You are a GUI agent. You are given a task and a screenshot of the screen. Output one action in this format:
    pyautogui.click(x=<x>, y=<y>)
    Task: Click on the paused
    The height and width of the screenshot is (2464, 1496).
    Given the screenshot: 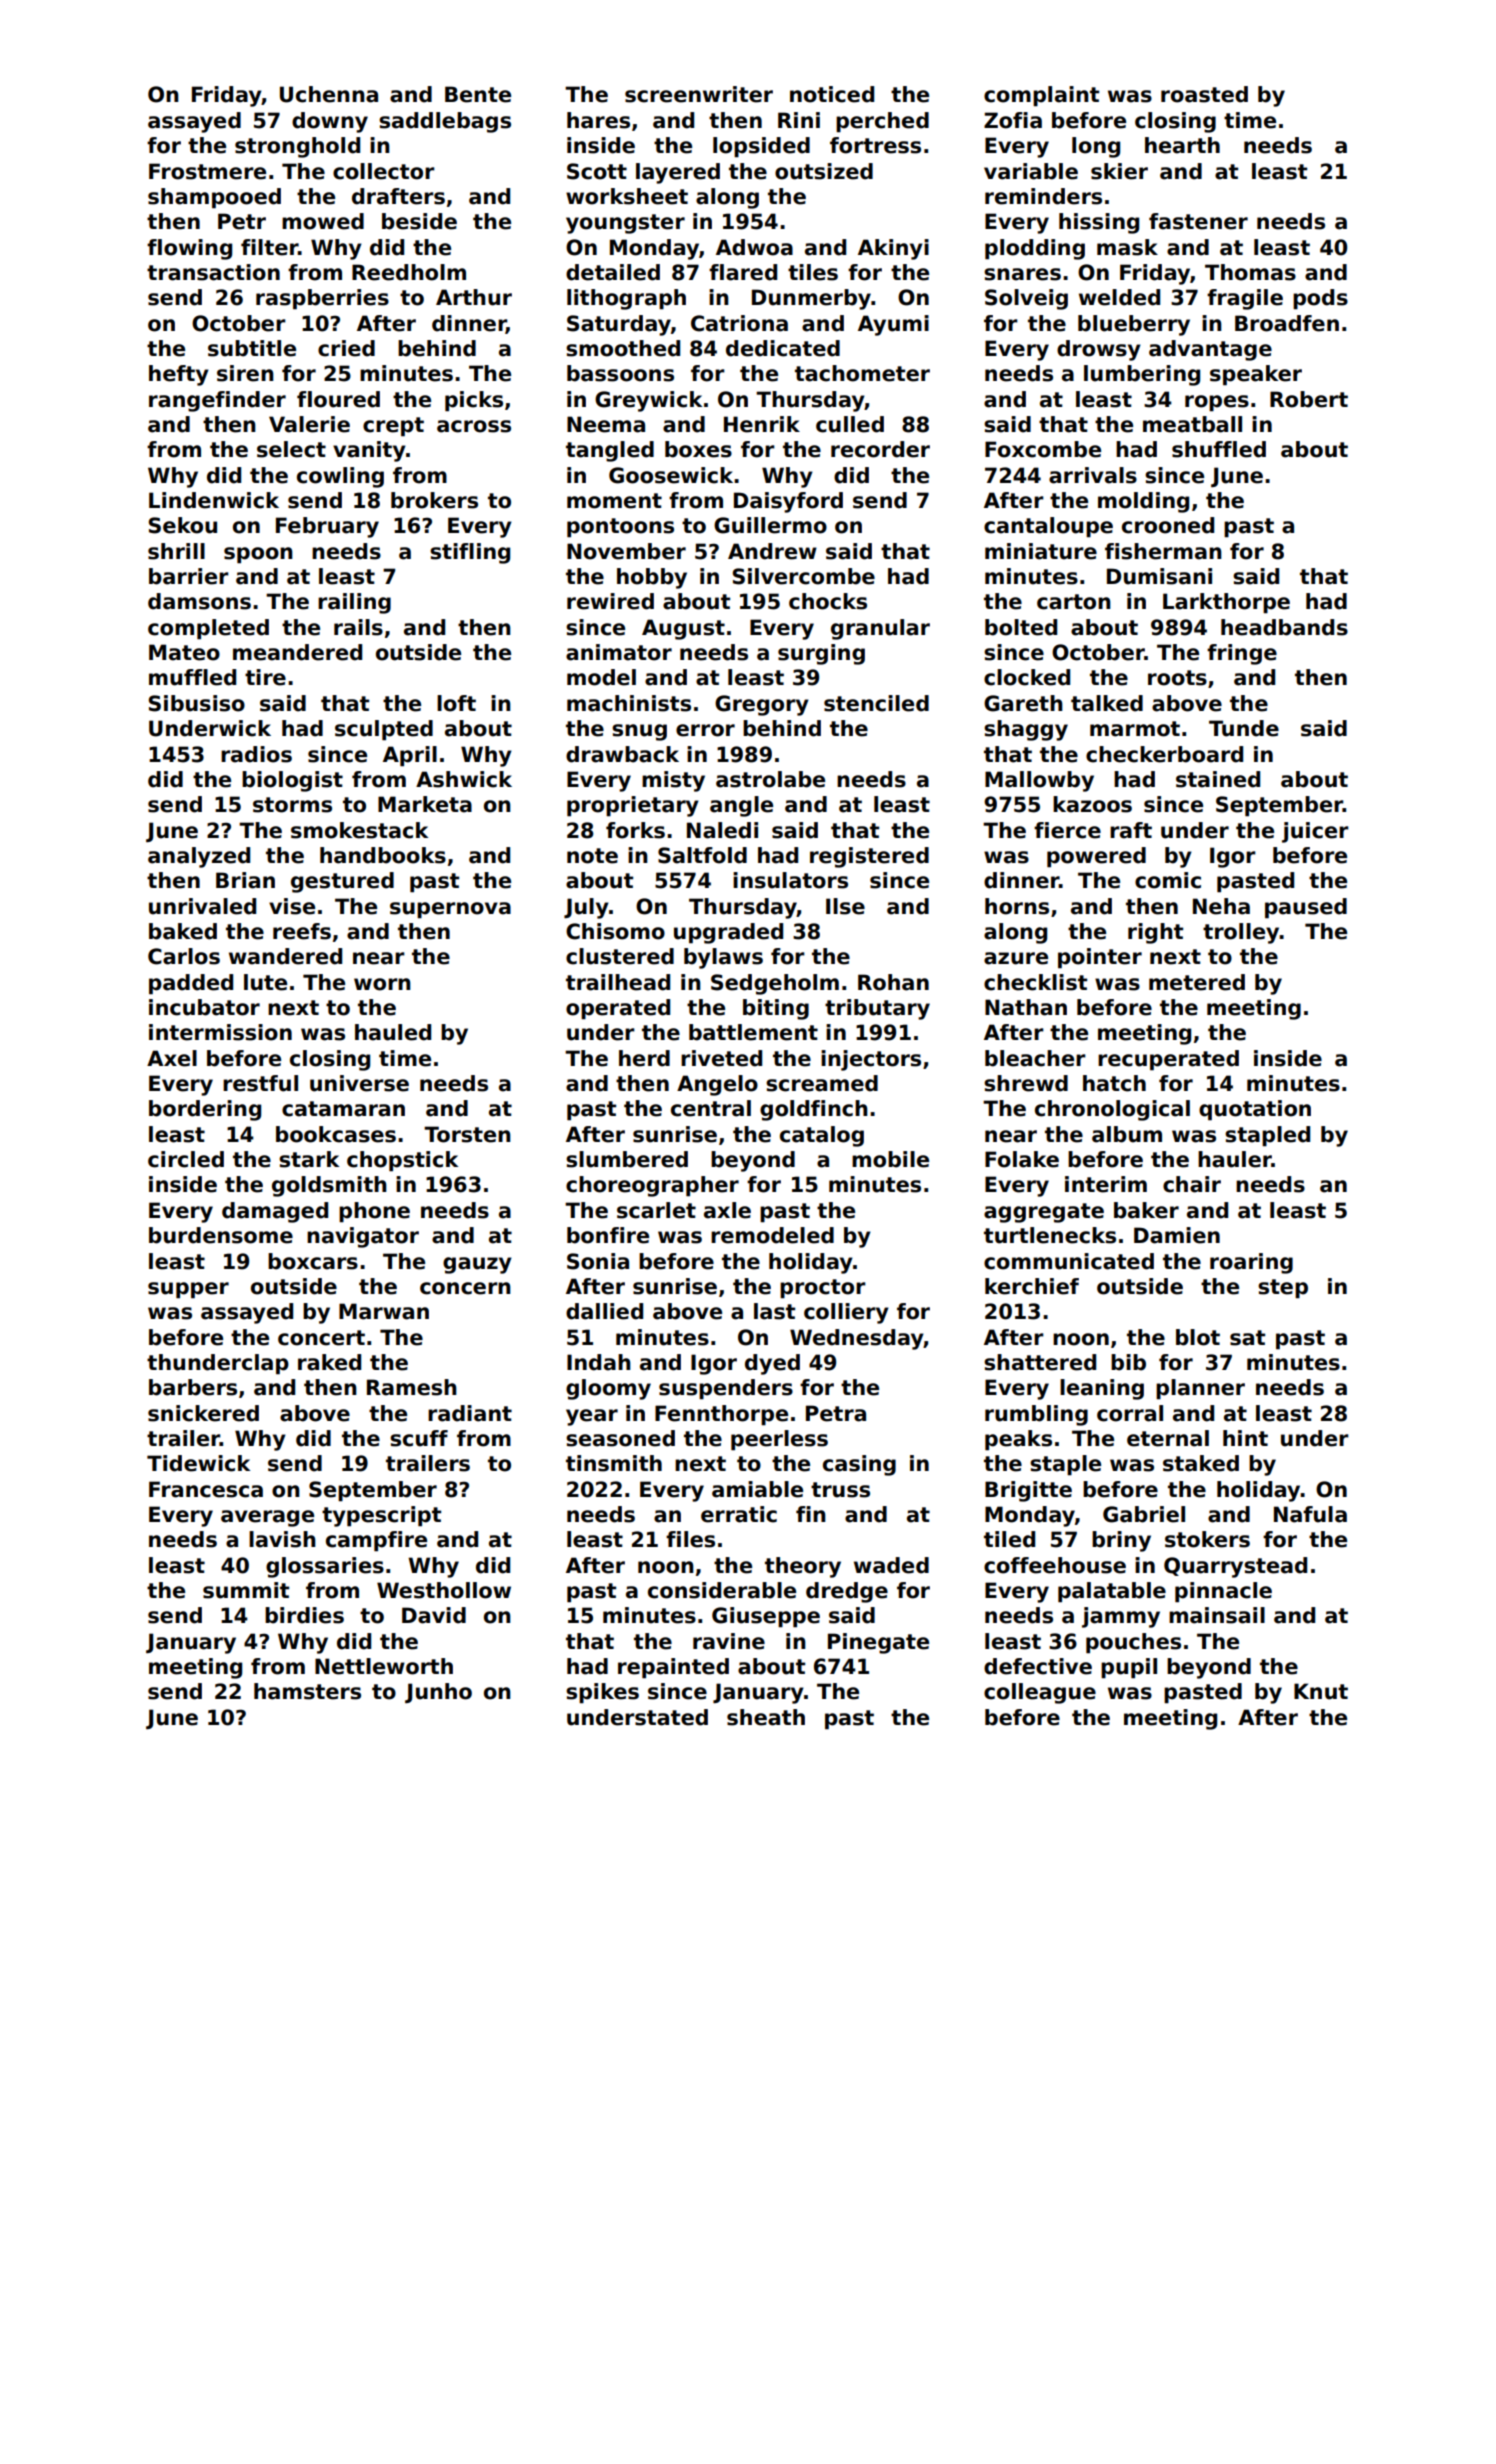 What is the action you would take?
    pyautogui.click(x=1306, y=908)
